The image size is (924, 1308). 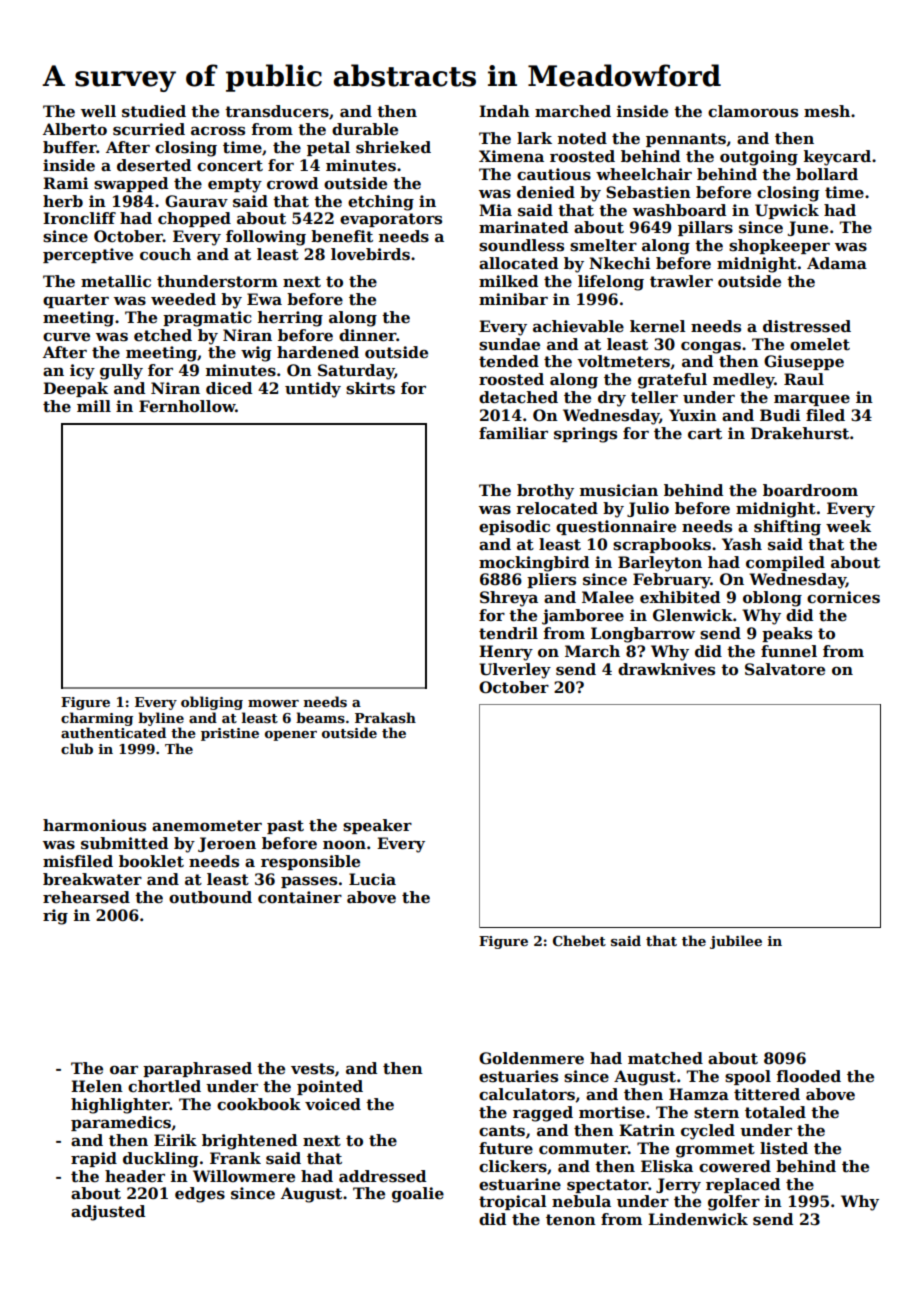 What do you see at coordinates (619, 490) in the image?
I see `musician` at bounding box center [619, 490].
